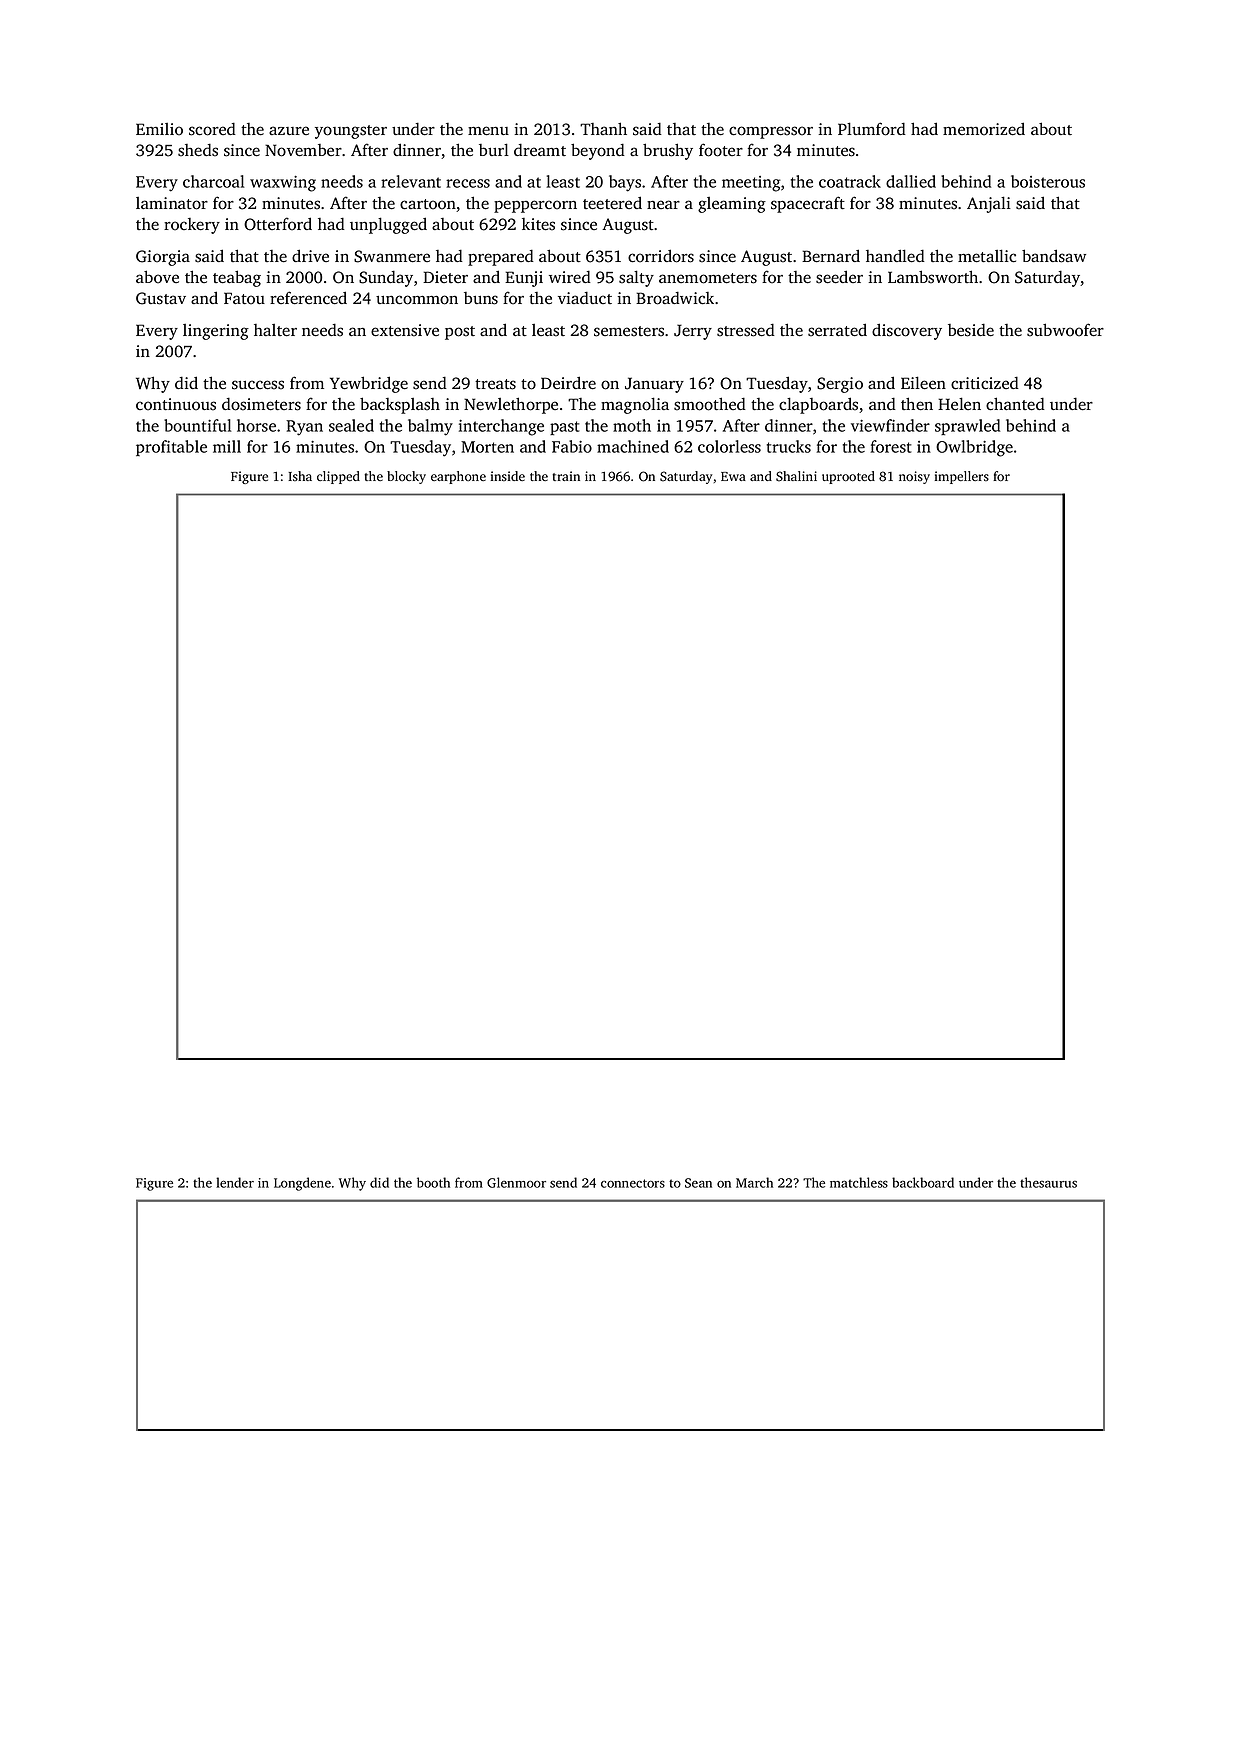 Image resolution: width=1241 pixels, height=1755 pixels. I want to click on clipped, so click(338, 477).
